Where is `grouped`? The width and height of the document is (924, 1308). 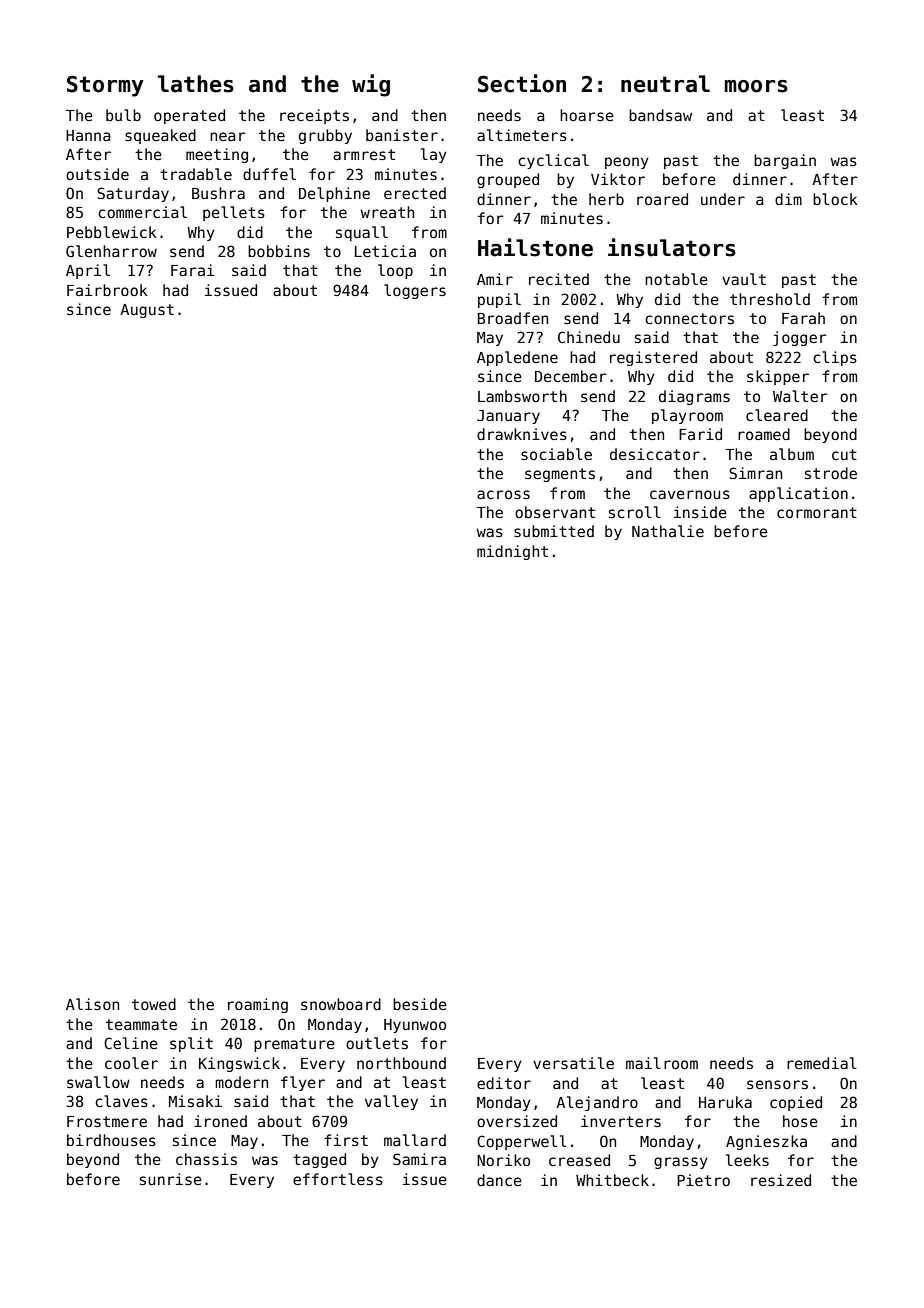 grouped is located at coordinates (508, 180).
